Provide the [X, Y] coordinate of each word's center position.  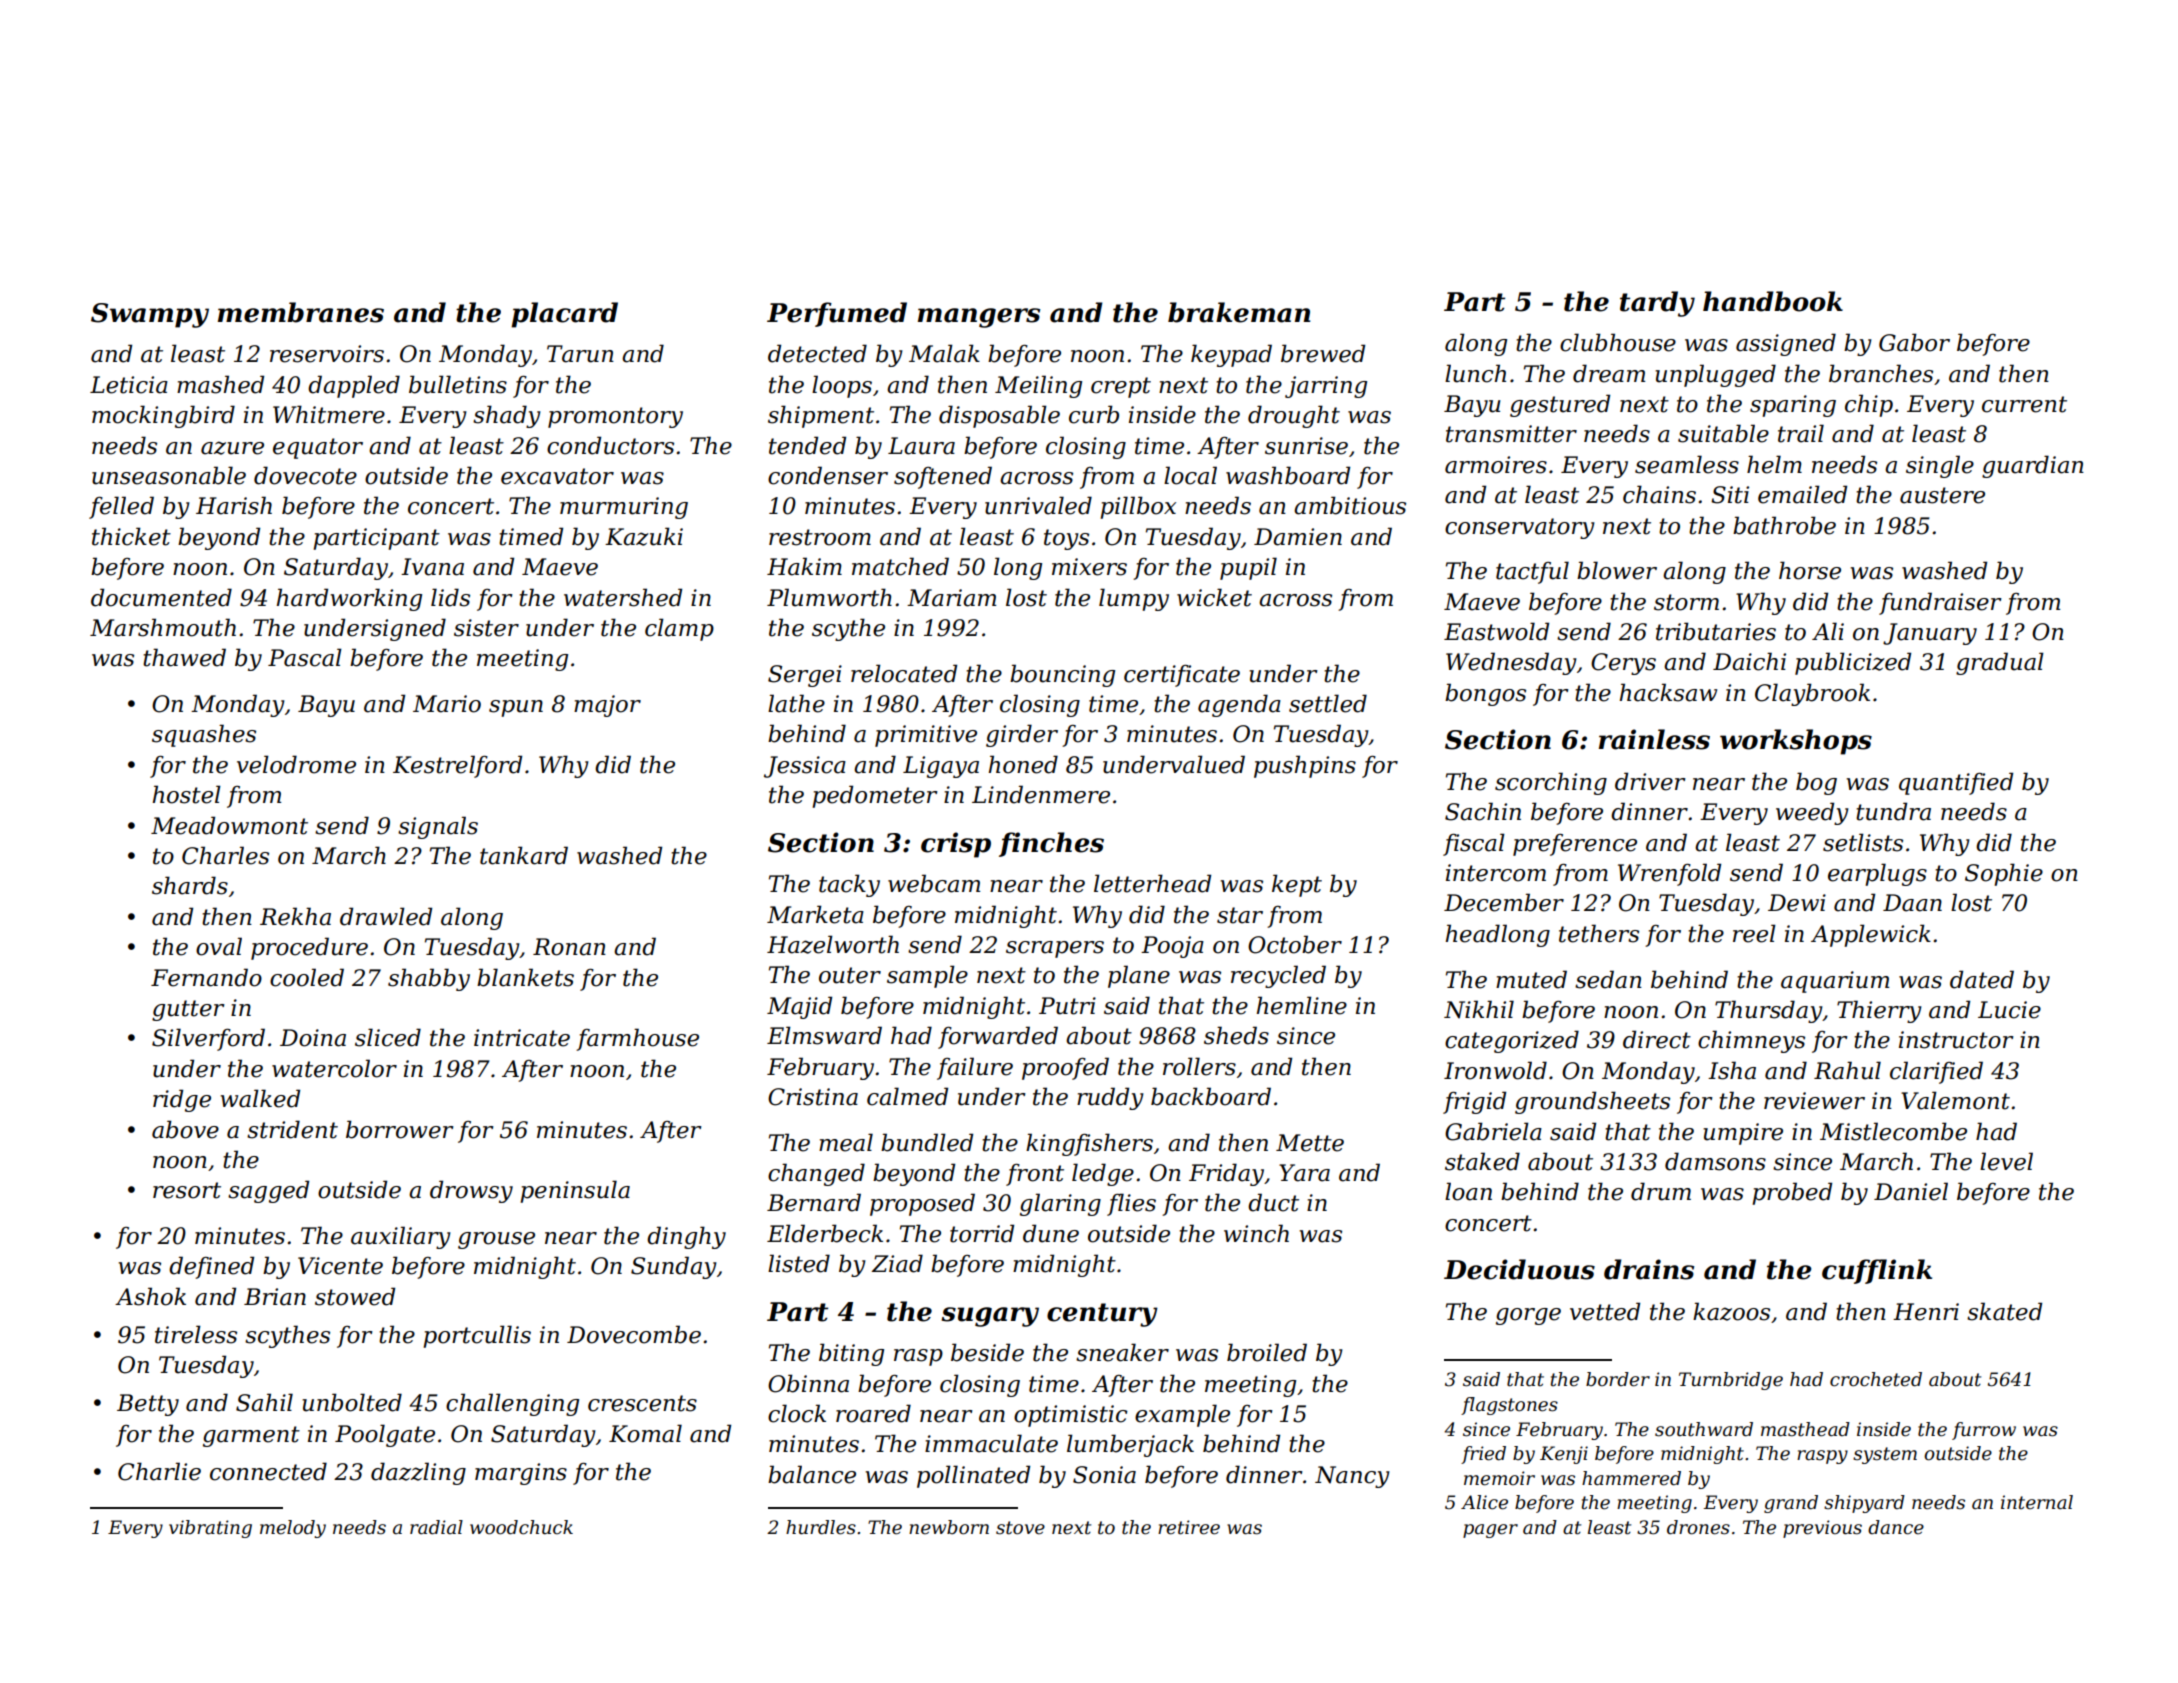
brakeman [1239, 312]
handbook [1773, 301]
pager [1490, 1531]
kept [1297, 885]
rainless [1654, 739]
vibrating [210, 1529]
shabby [429, 979]
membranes [301, 312]
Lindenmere [1041, 794]
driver [1650, 781]
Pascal [305, 657]
